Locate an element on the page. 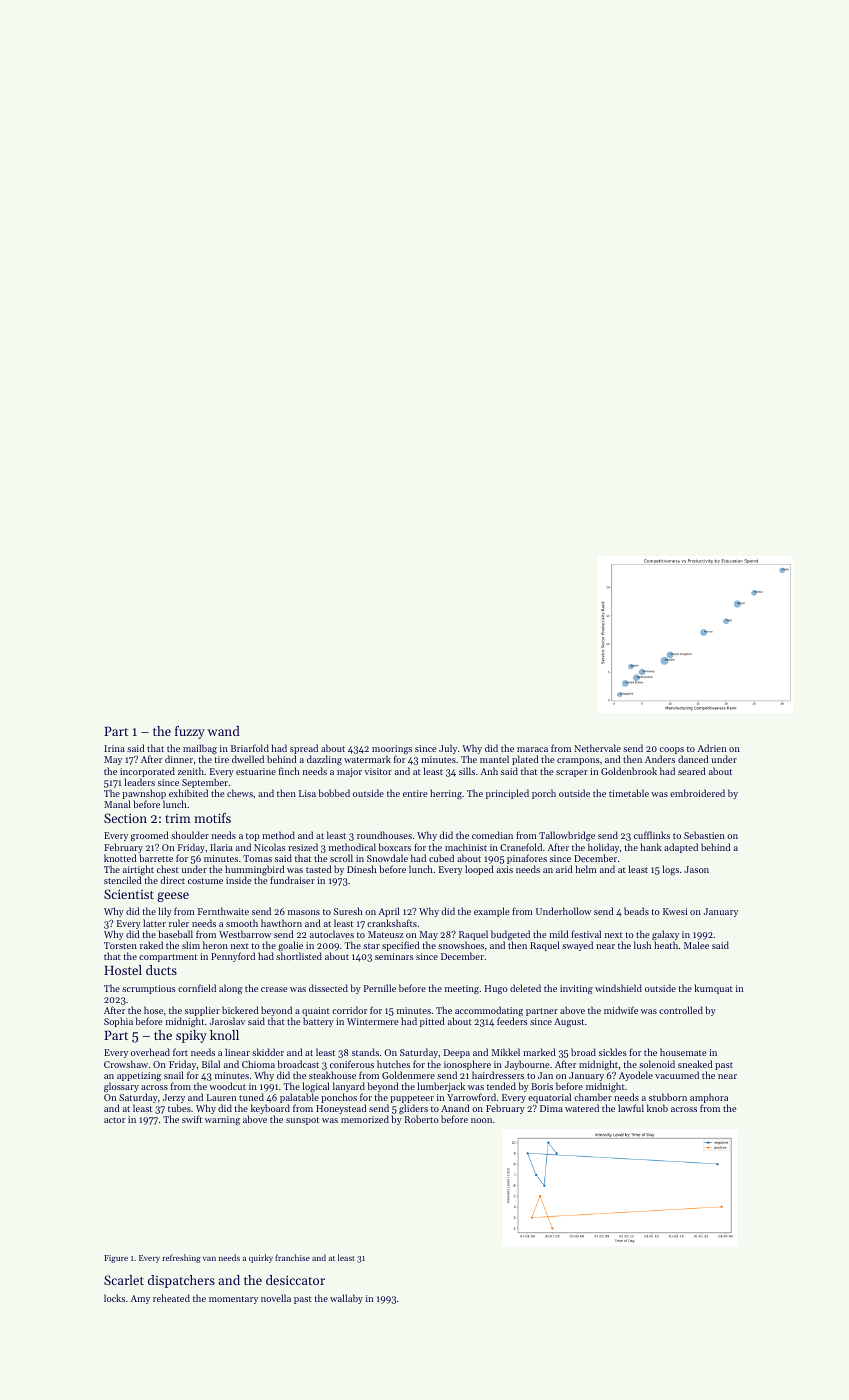 Image resolution: width=849 pixels, height=1400 pixels. accommodating is located at coordinates (489, 1011).
